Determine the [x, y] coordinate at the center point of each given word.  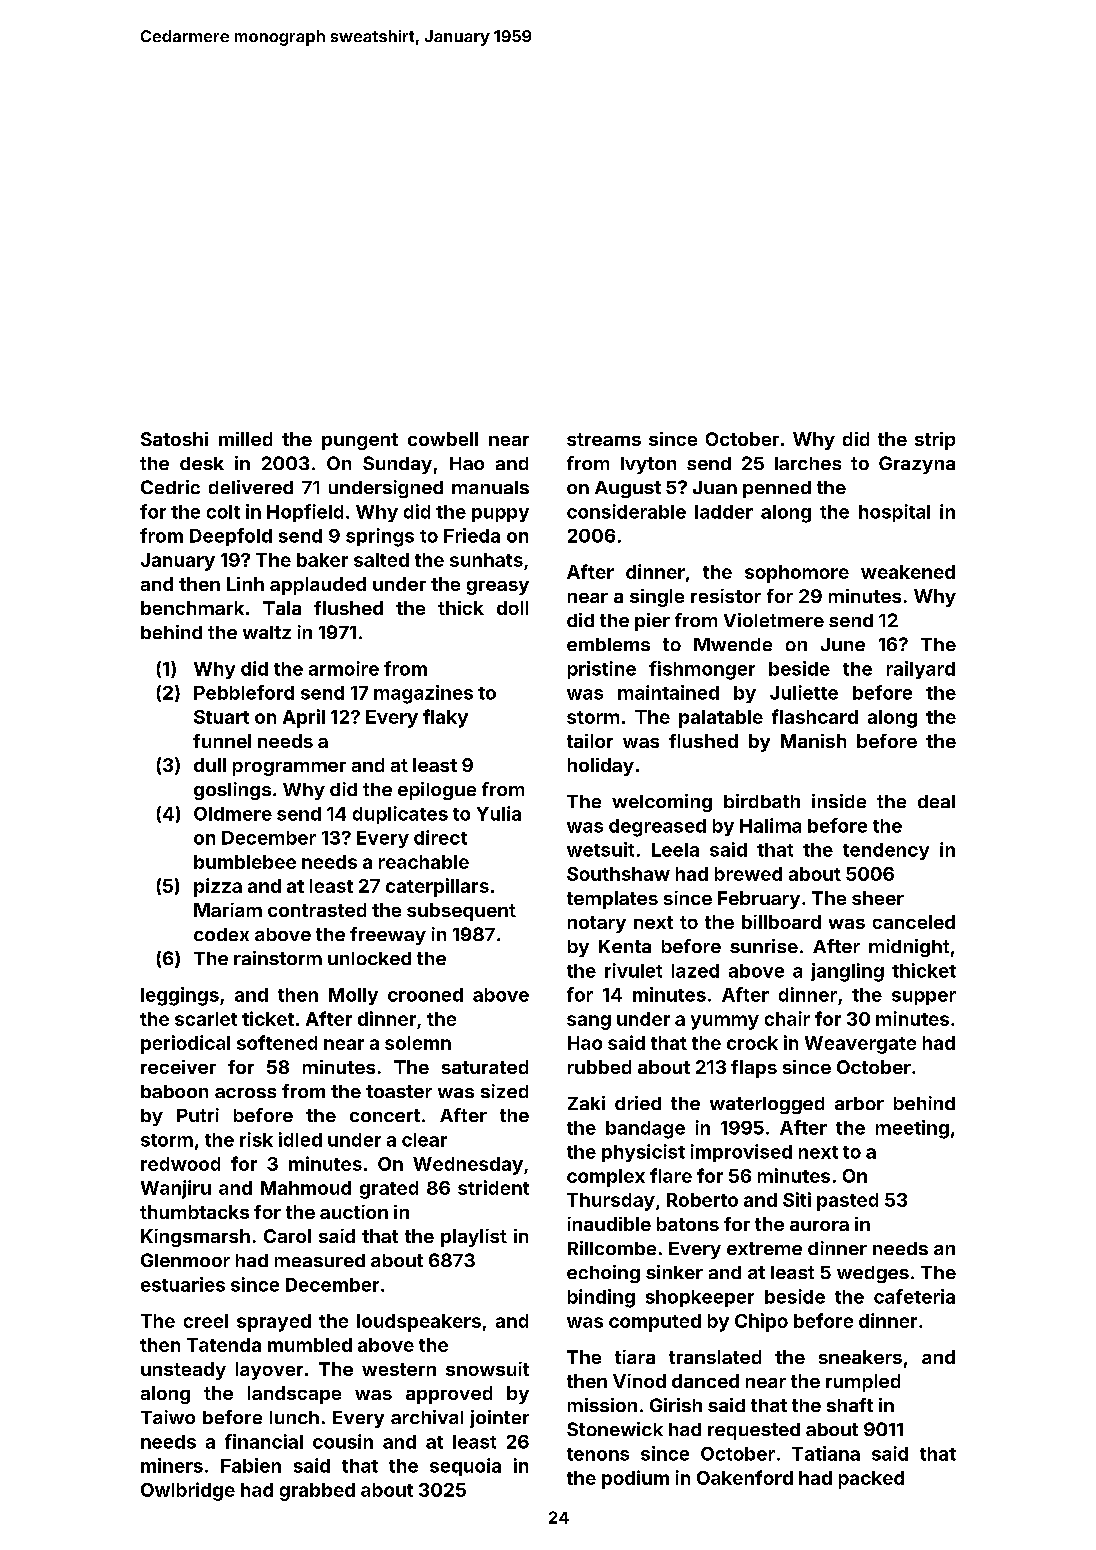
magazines [423, 694]
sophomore [797, 574]
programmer [289, 769]
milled [245, 439]
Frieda [472, 535]
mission [602, 1405]
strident [493, 1187]
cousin [343, 1441]
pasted [847, 1202]
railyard [921, 670]
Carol [287, 1236]
